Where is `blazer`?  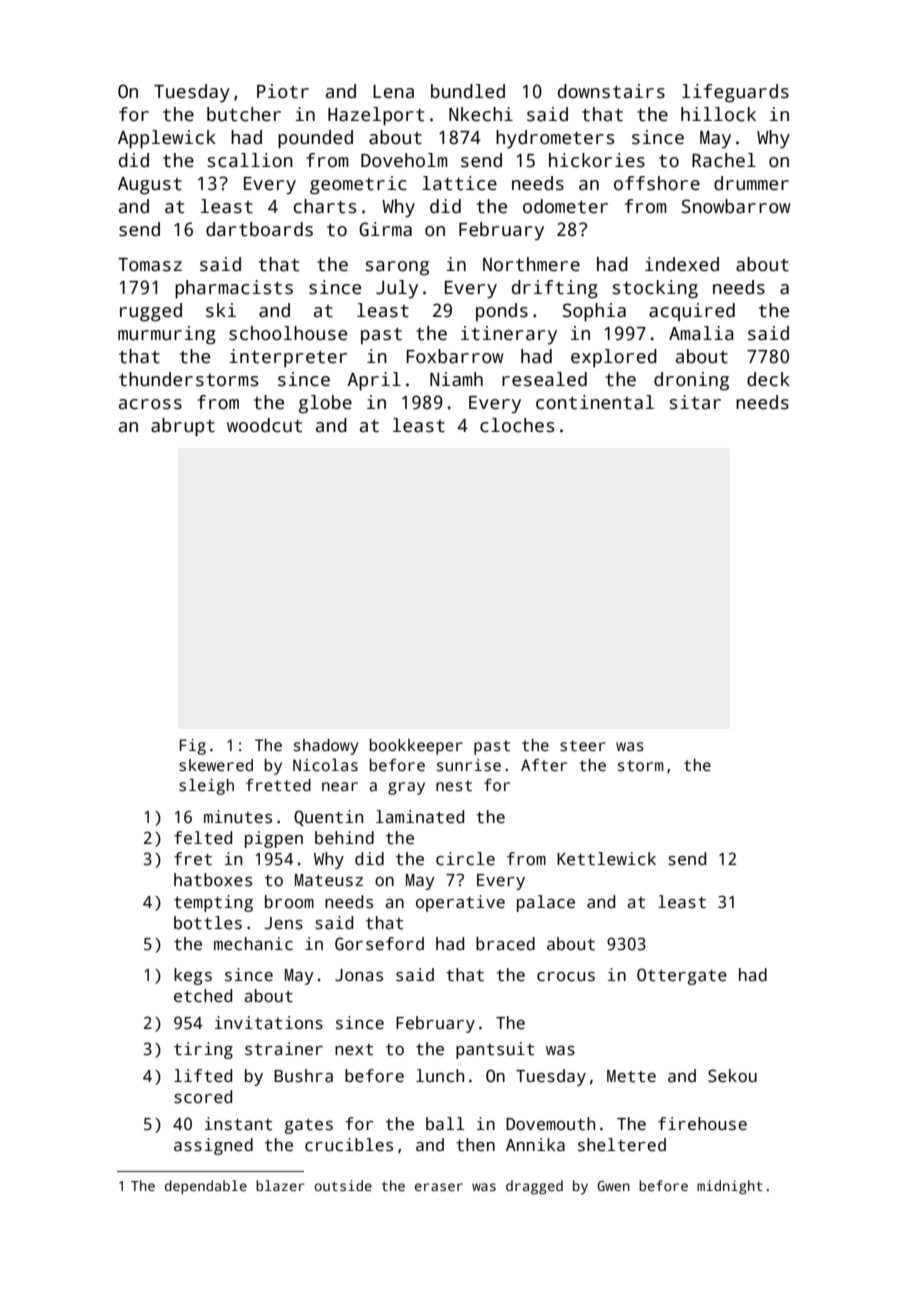 blazer is located at coordinates (280, 1185).
